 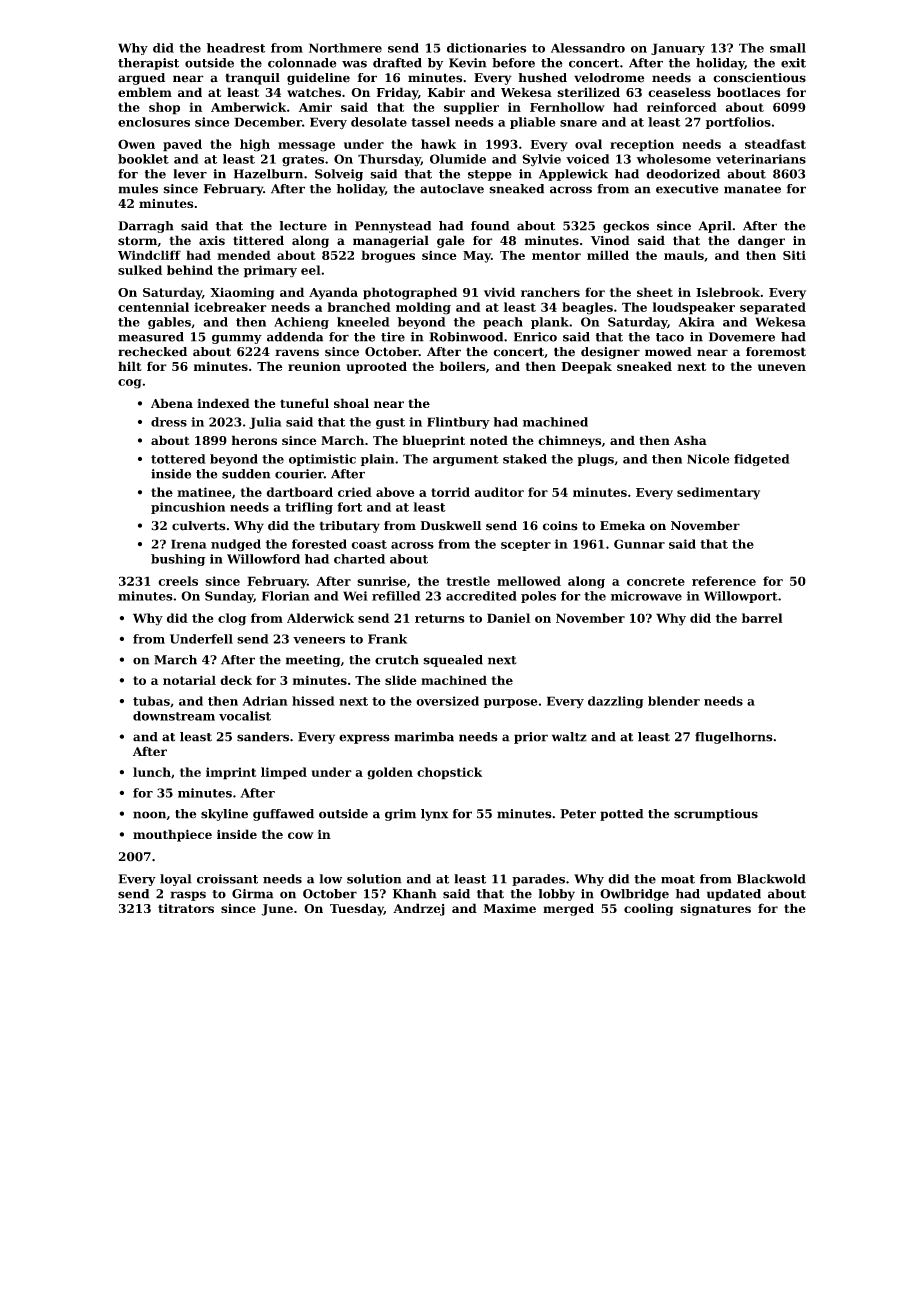 I want to click on clog, so click(x=232, y=619).
